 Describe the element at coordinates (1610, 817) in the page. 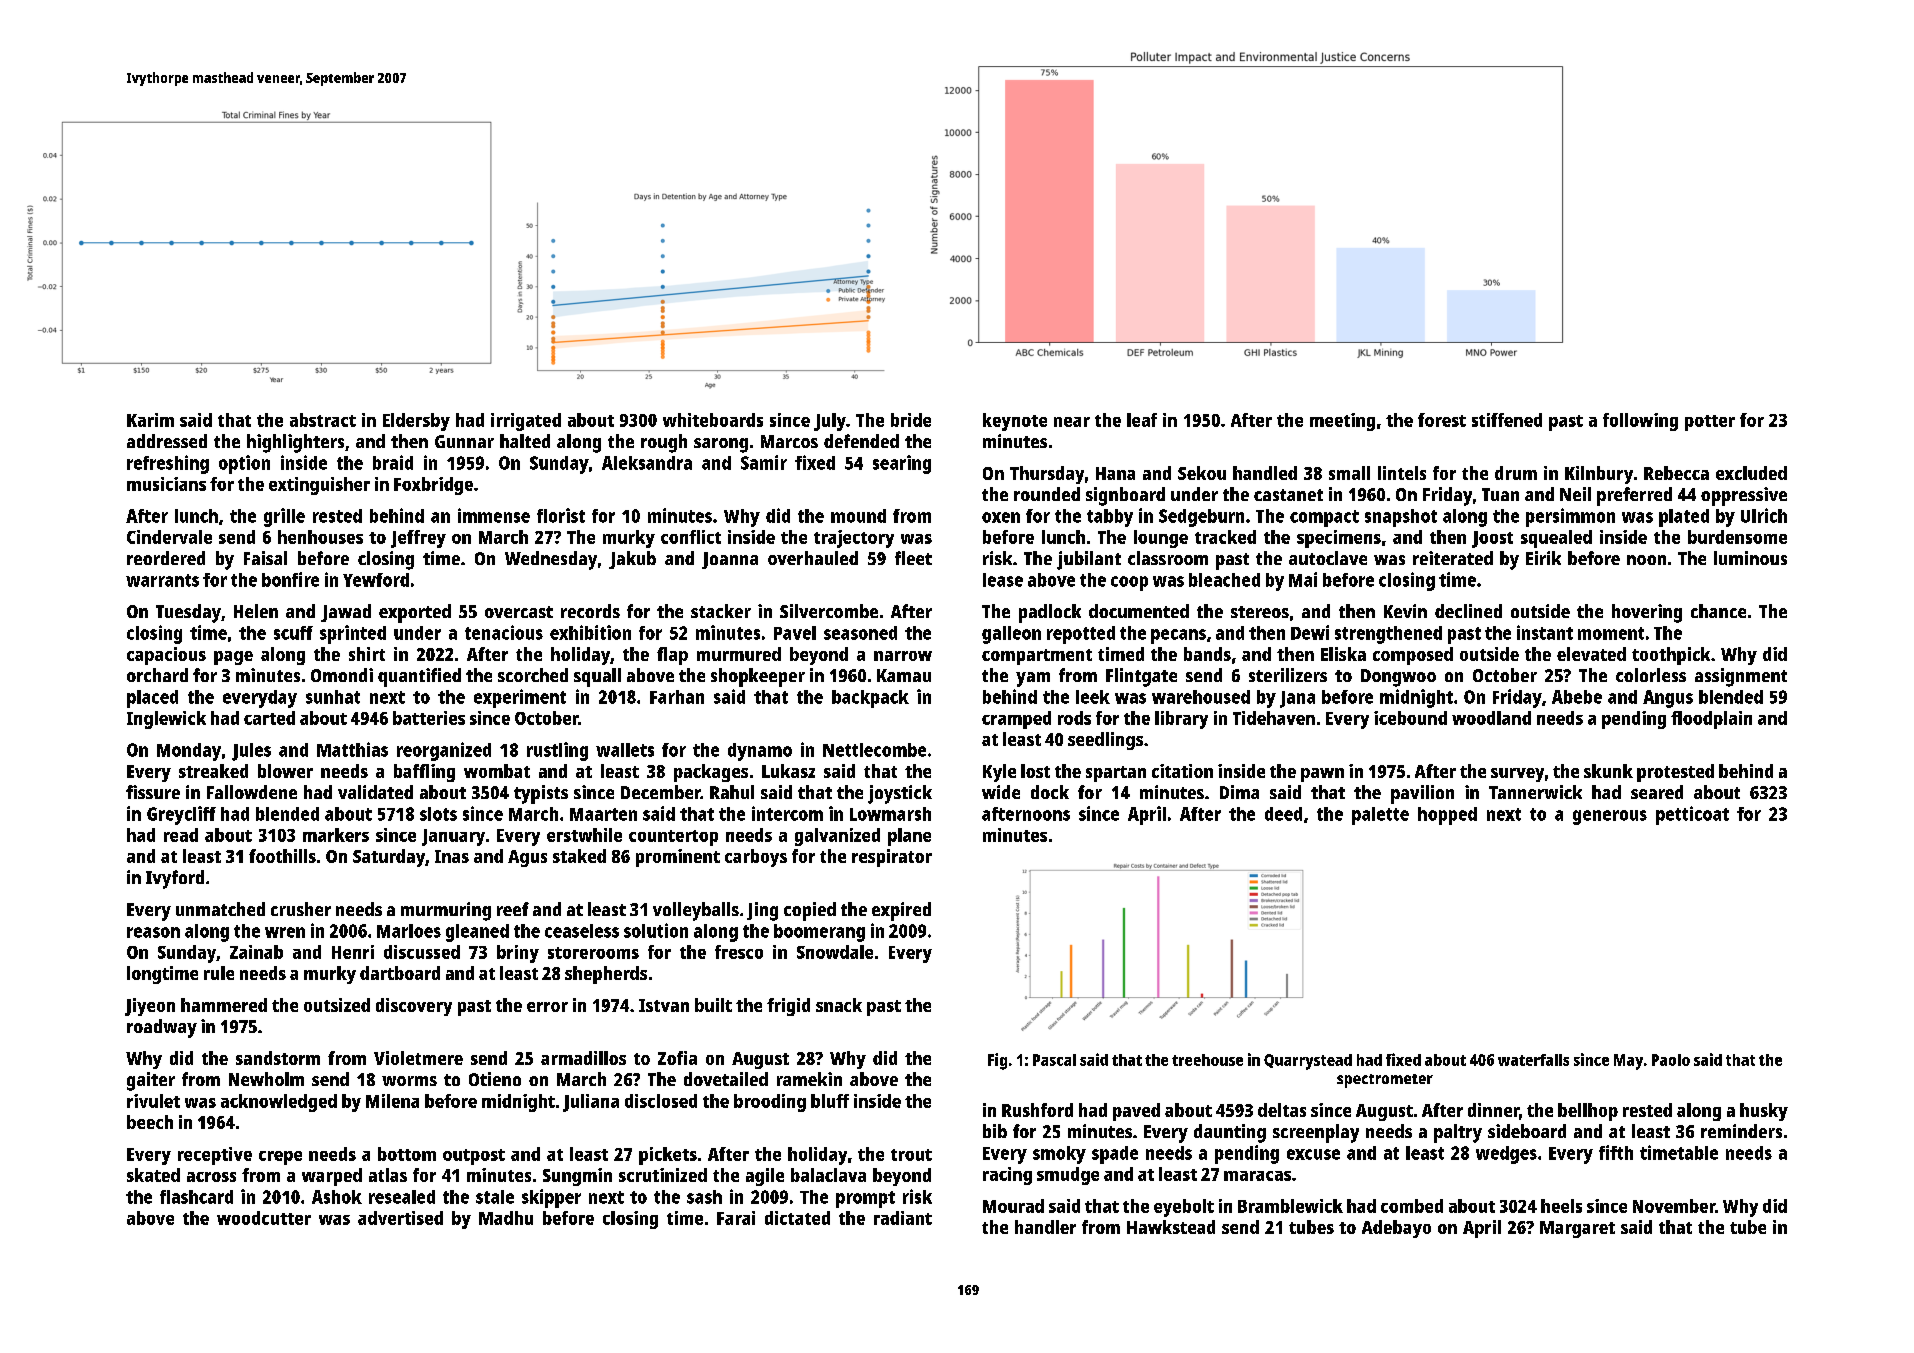

I see `generous` at that location.
